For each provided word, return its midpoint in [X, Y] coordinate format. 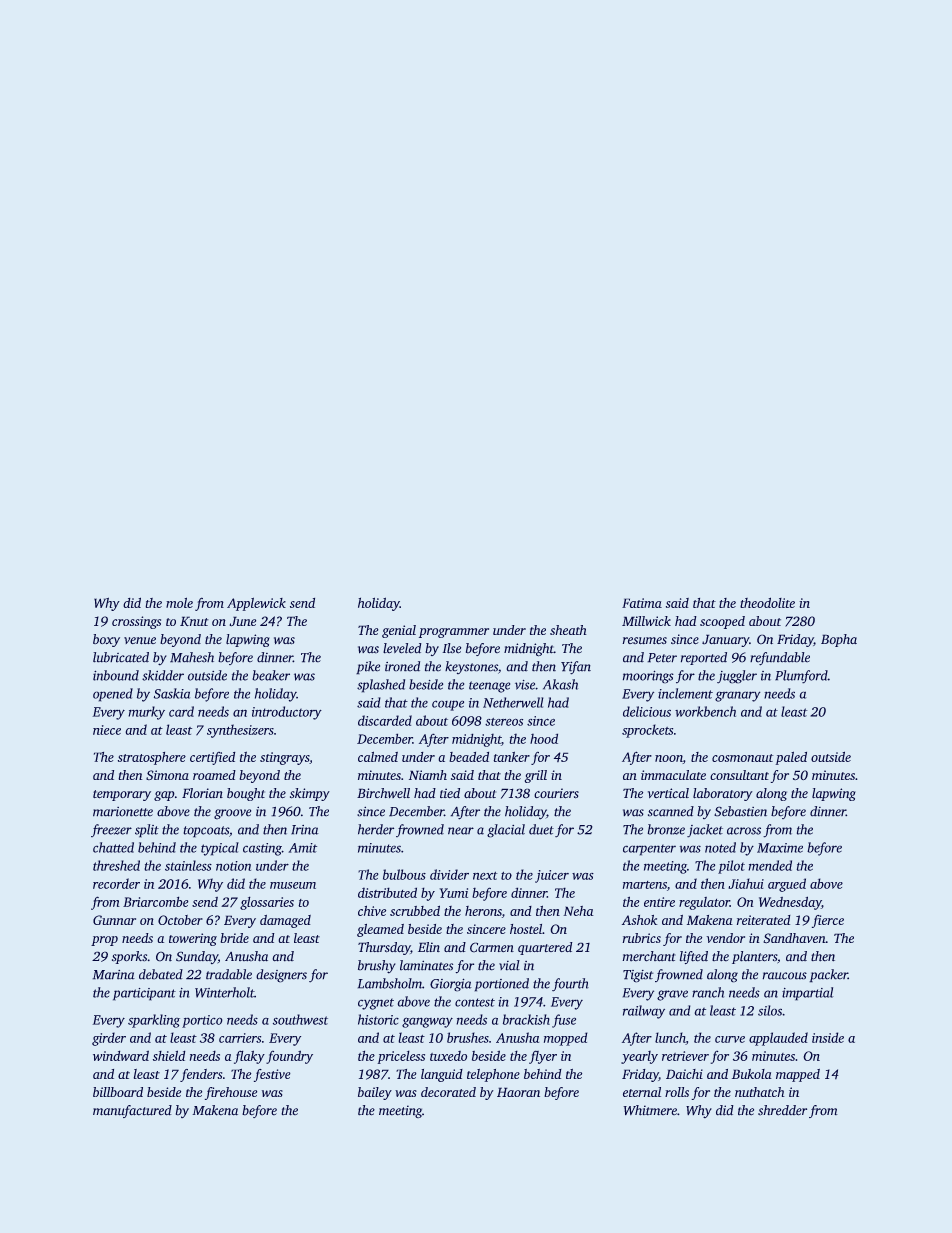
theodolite [767, 603]
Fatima [642, 603]
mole [179, 603]
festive [272, 1075]
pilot [731, 867]
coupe [448, 706]
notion [233, 866]
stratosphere [152, 758]
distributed [387, 893]
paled [791, 758]
